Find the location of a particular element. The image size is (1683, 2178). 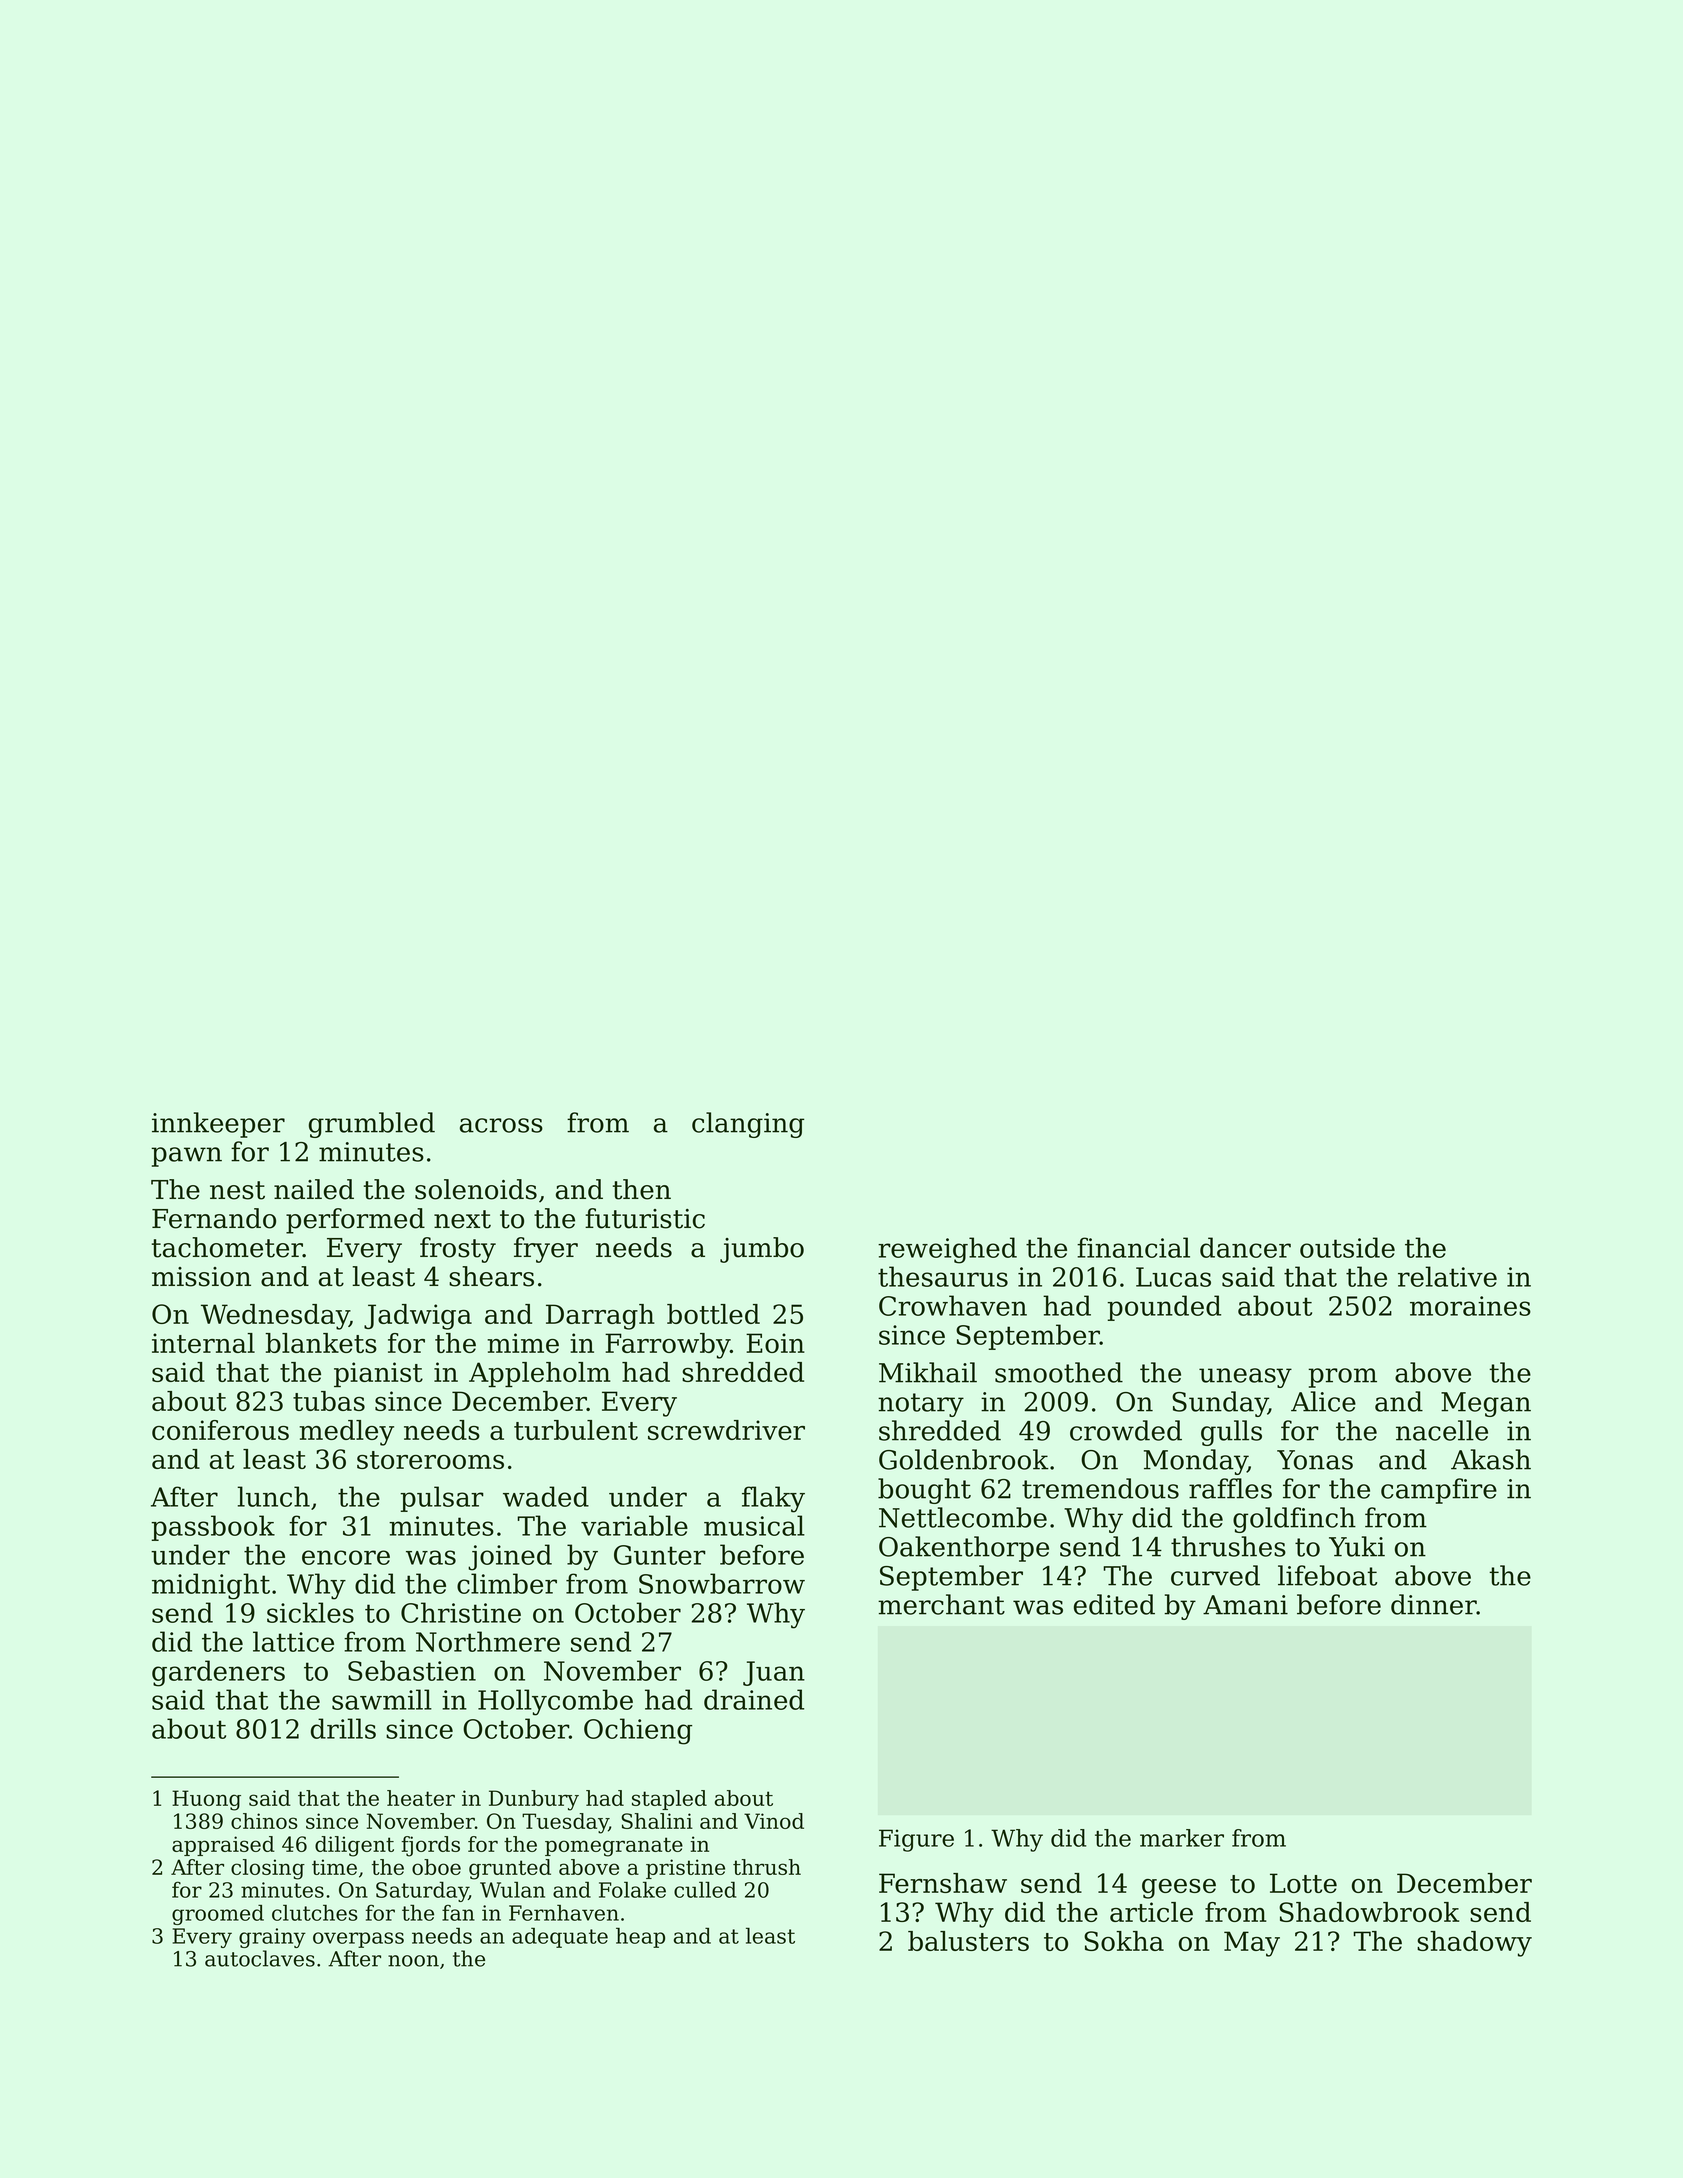

Vinod is located at coordinates (774, 1821).
